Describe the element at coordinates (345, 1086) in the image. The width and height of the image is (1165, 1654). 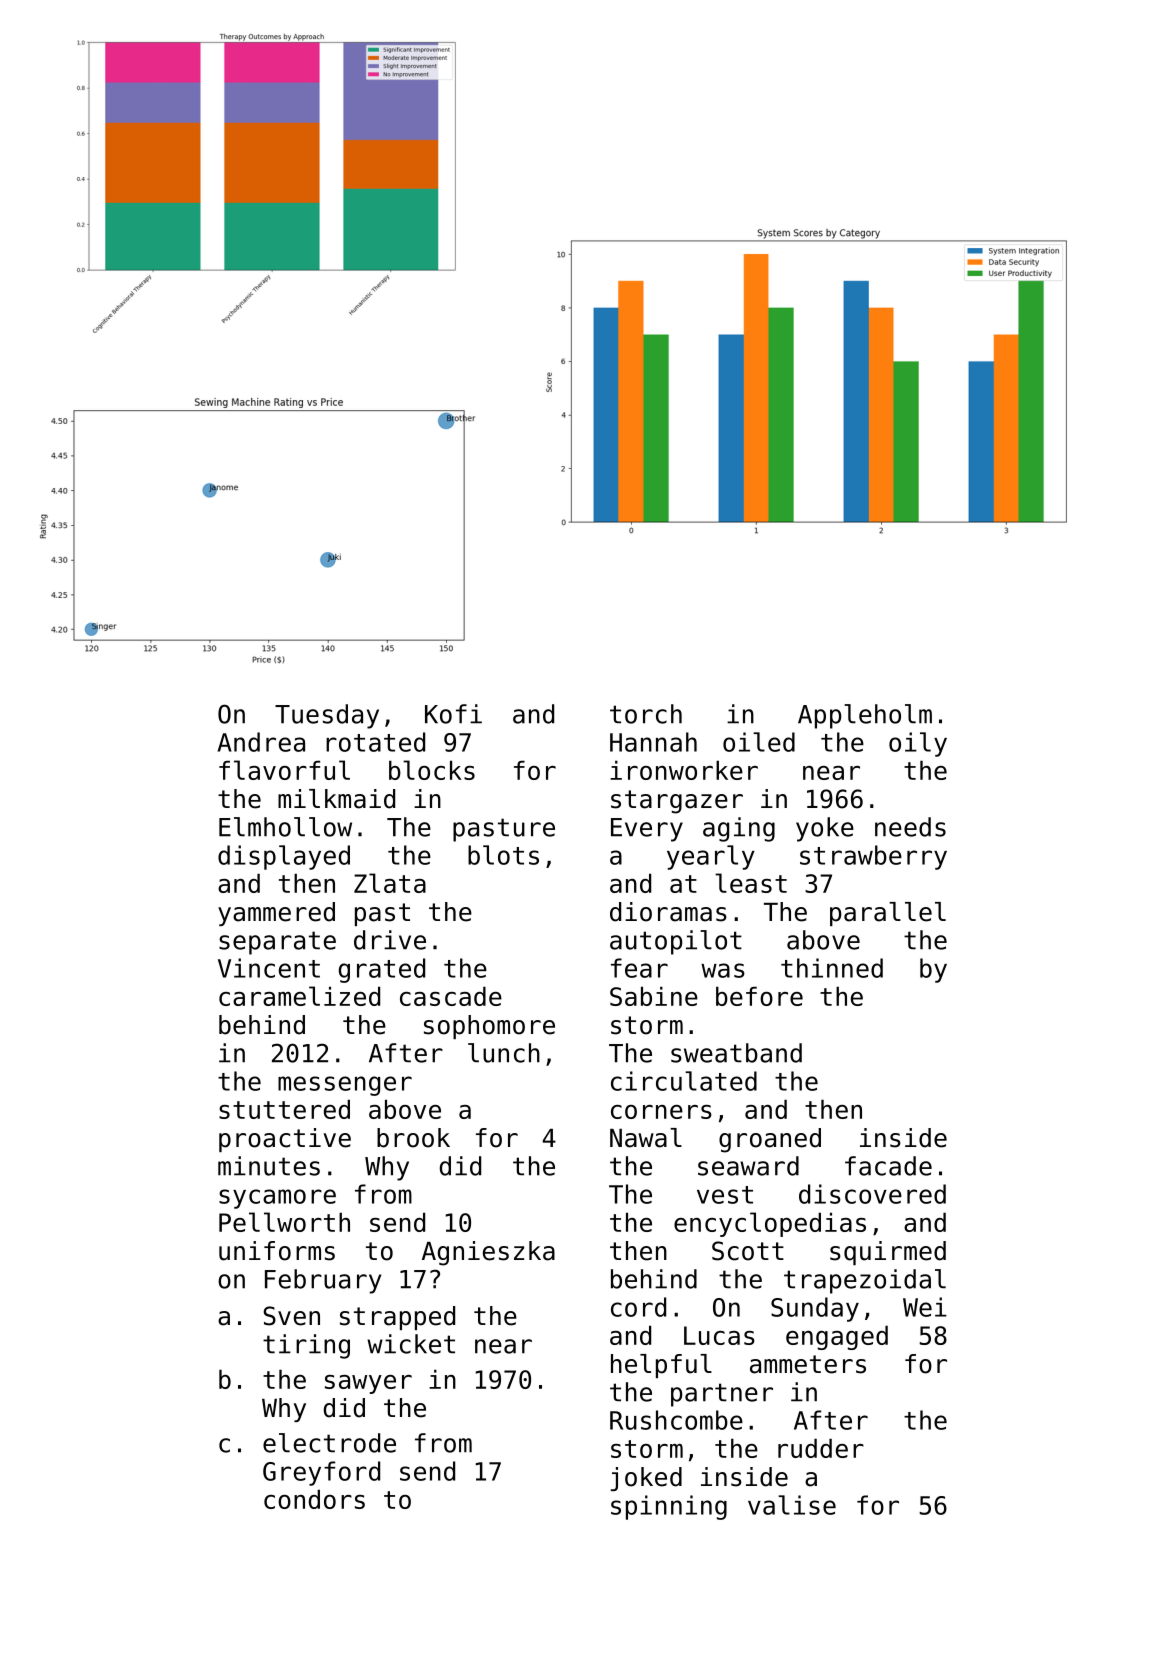
I see `messenger` at that location.
